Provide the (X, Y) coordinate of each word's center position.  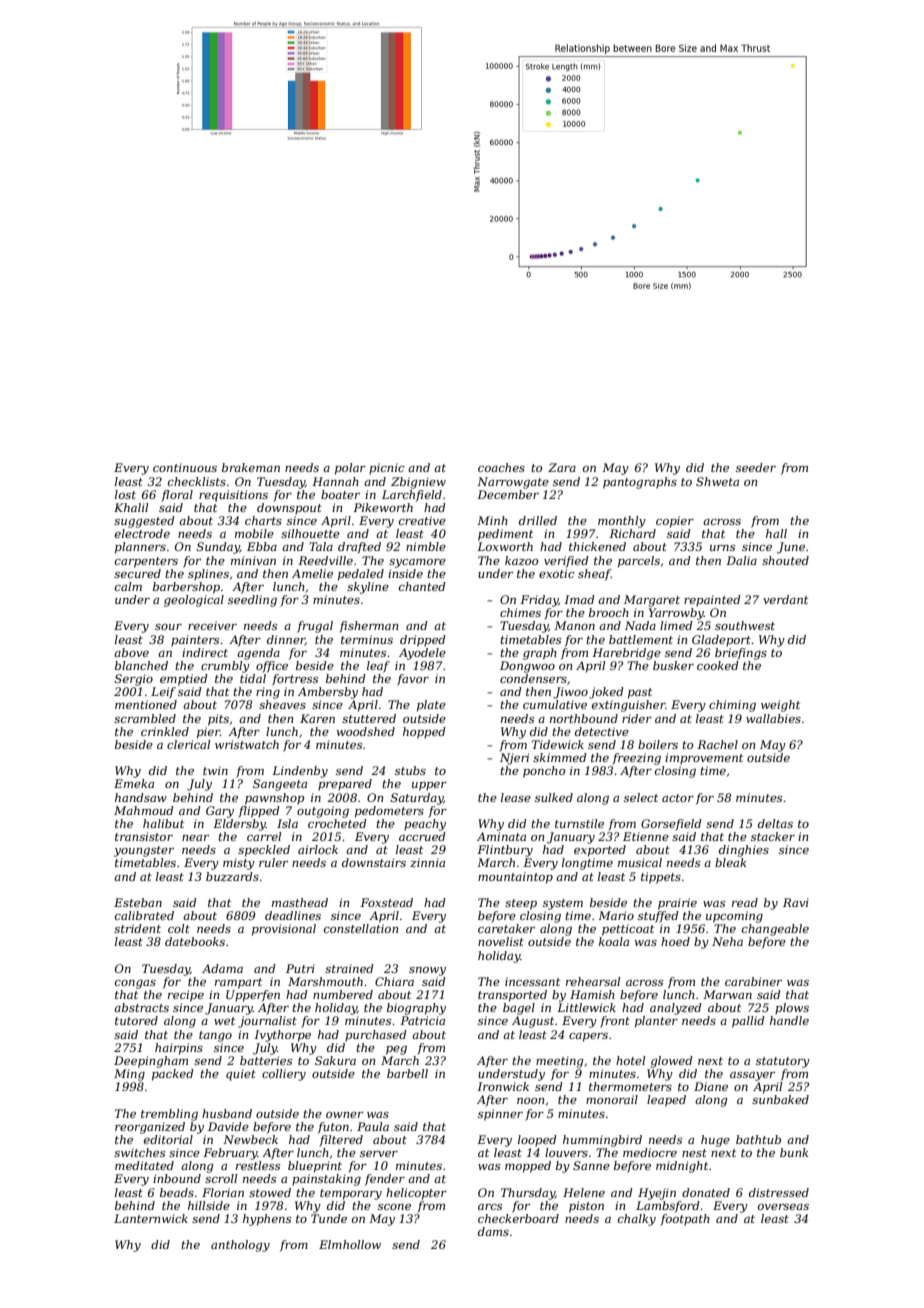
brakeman (251, 467)
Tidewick (558, 744)
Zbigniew (418, 483)
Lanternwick (151, 1218)
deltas (775, 823)
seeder (756, 467)
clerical (188, 744)
